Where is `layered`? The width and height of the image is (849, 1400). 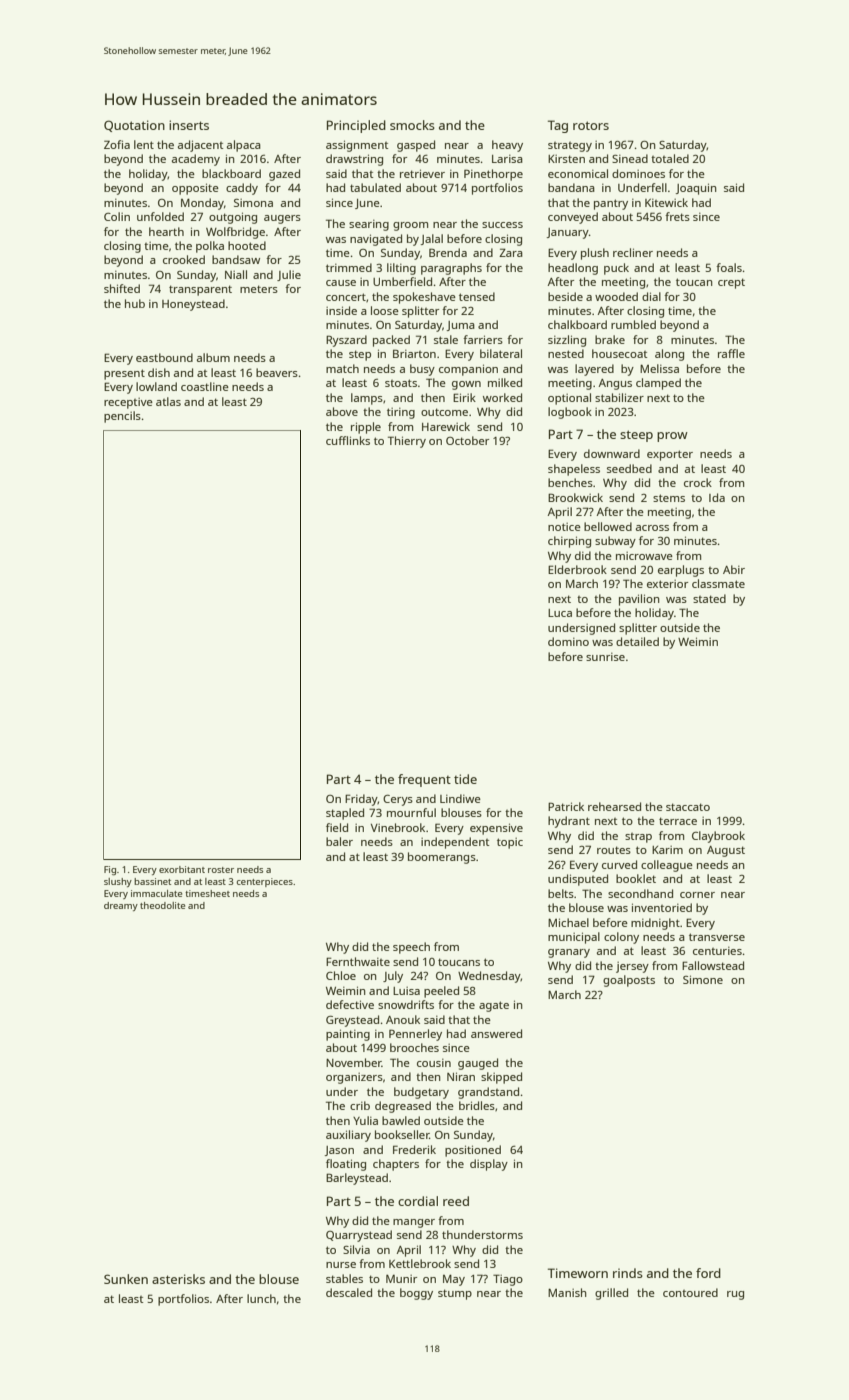
layered is located at coordinates (594, 370).
